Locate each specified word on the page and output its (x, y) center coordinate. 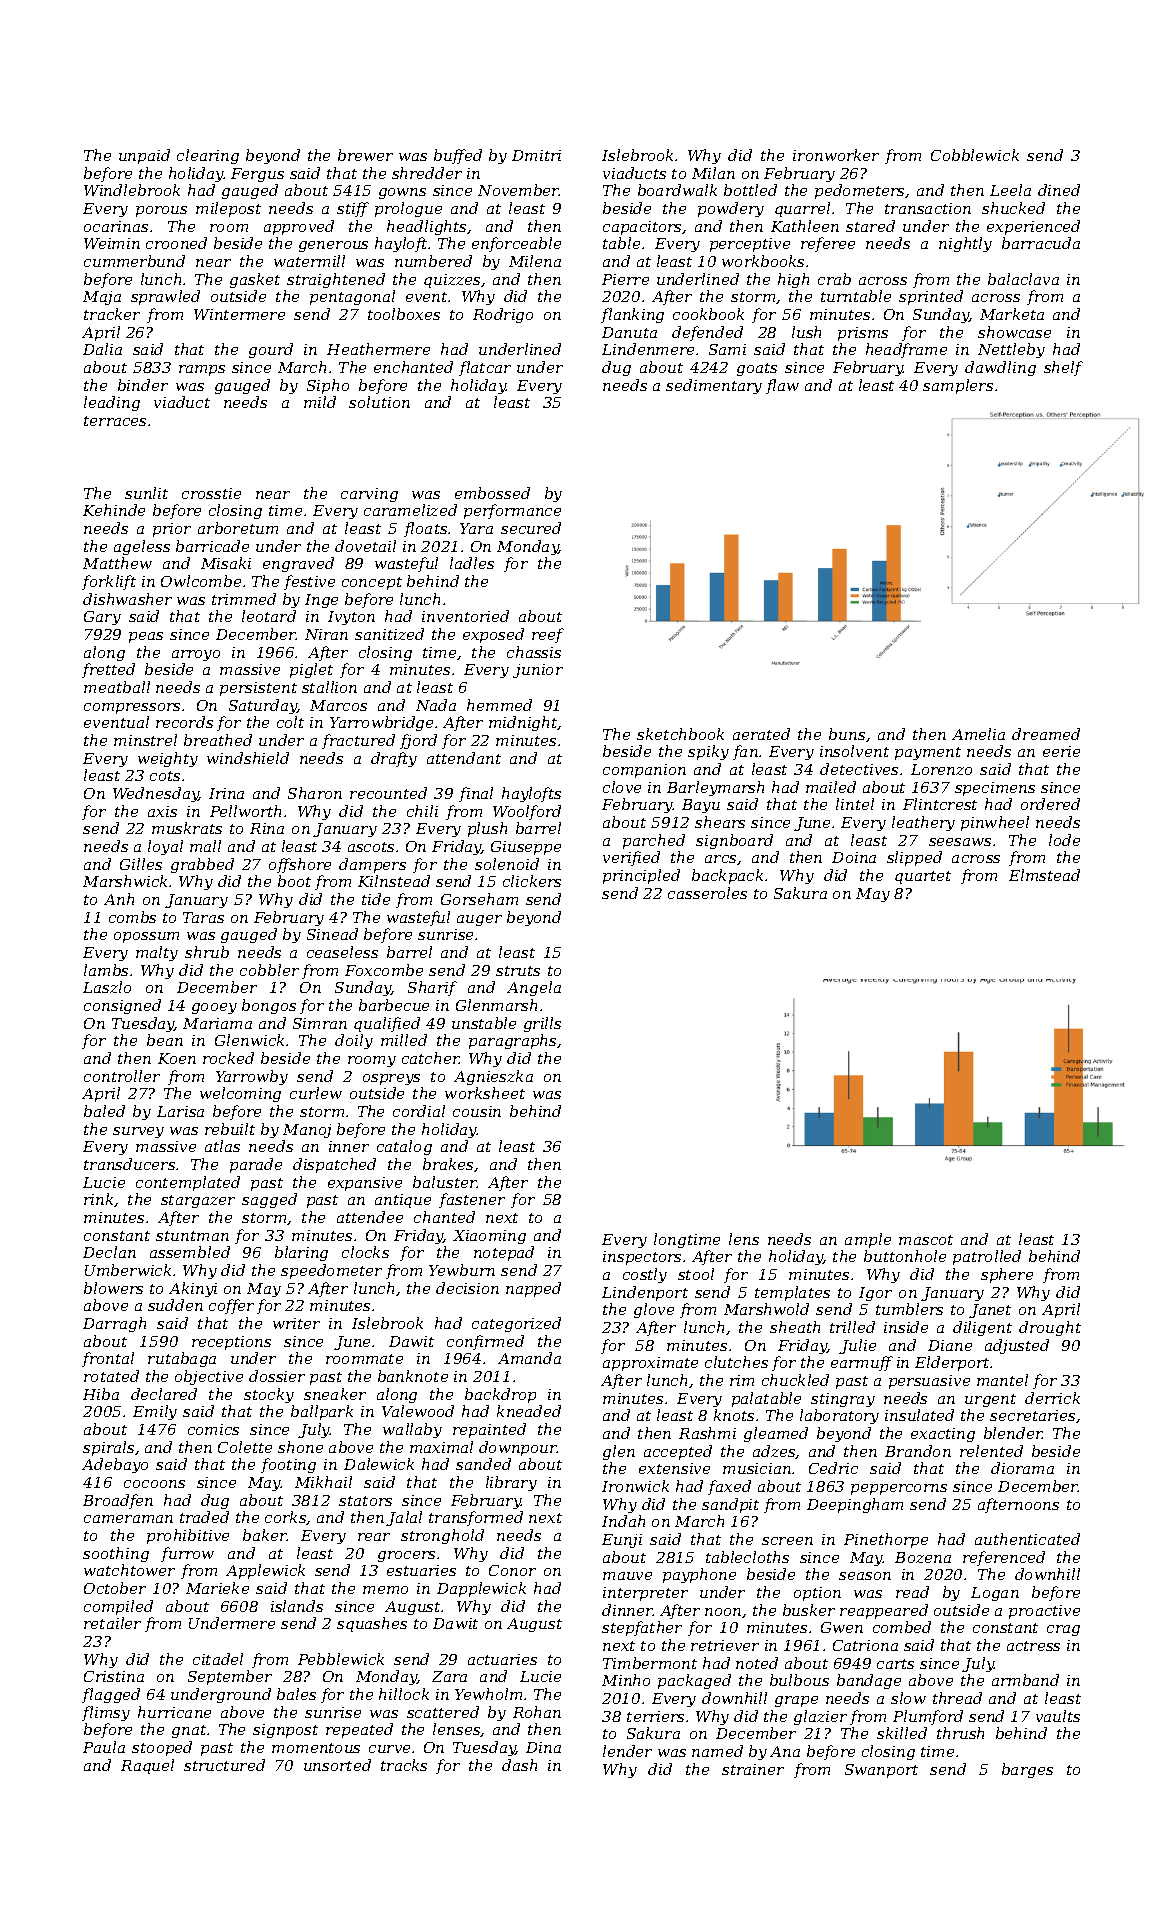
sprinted (931, 297)
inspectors (642, 1258)
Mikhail (323, 1482)
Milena (535, 261)
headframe (906, 350)
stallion (329, 687)
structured (224, 1765)
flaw (782, 386)
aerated (761, 734)
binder (143, 385)
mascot (926, 1240)
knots (734, 1415)
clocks (365, 1252)
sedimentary (714, 386)
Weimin (112, 243)
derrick (1052, 1398)
